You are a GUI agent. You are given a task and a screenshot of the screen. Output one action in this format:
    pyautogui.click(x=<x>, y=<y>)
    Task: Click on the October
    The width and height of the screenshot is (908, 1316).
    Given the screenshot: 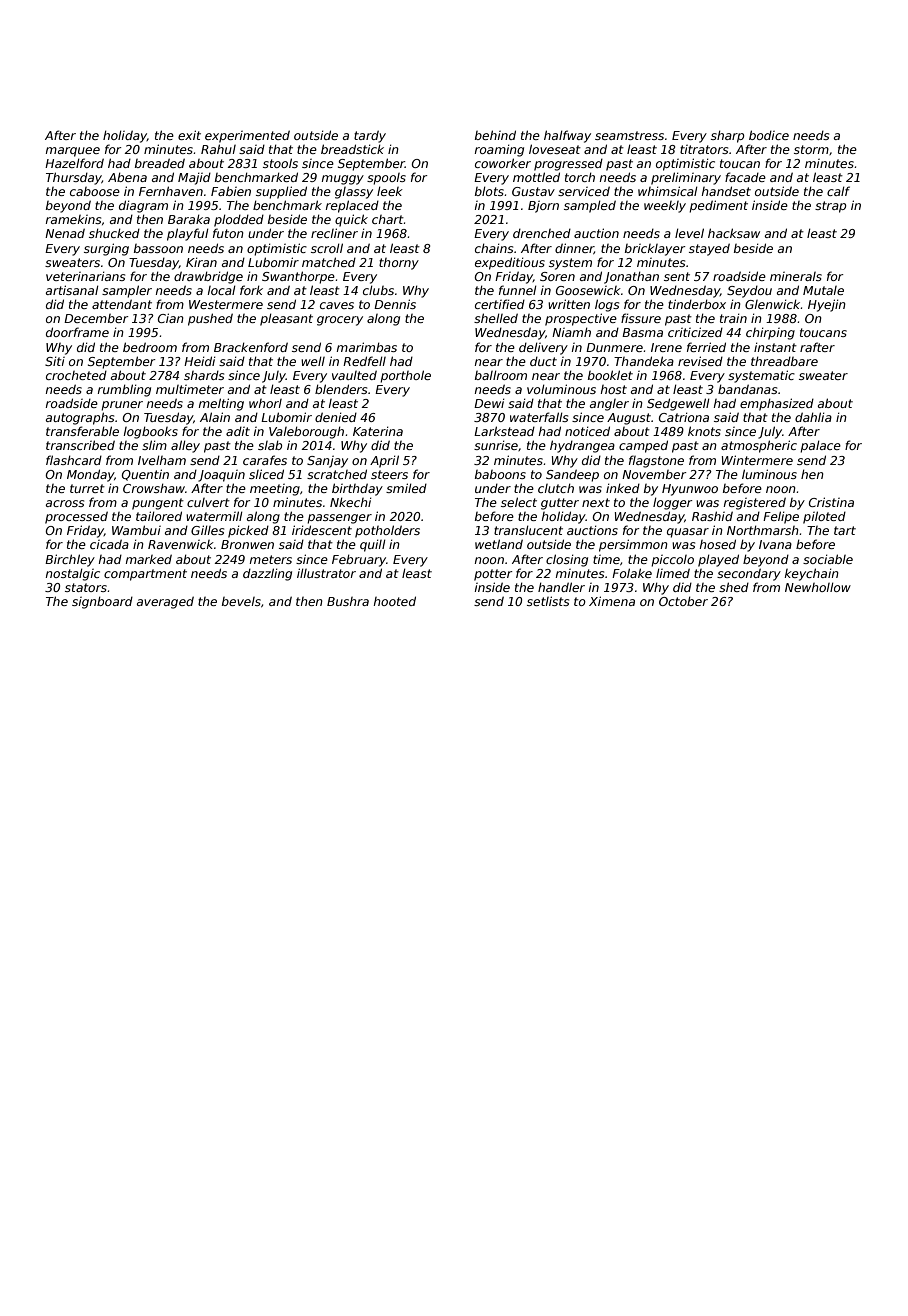 What is the action you would take?
    pyautogui.click(x=683, y=601)
